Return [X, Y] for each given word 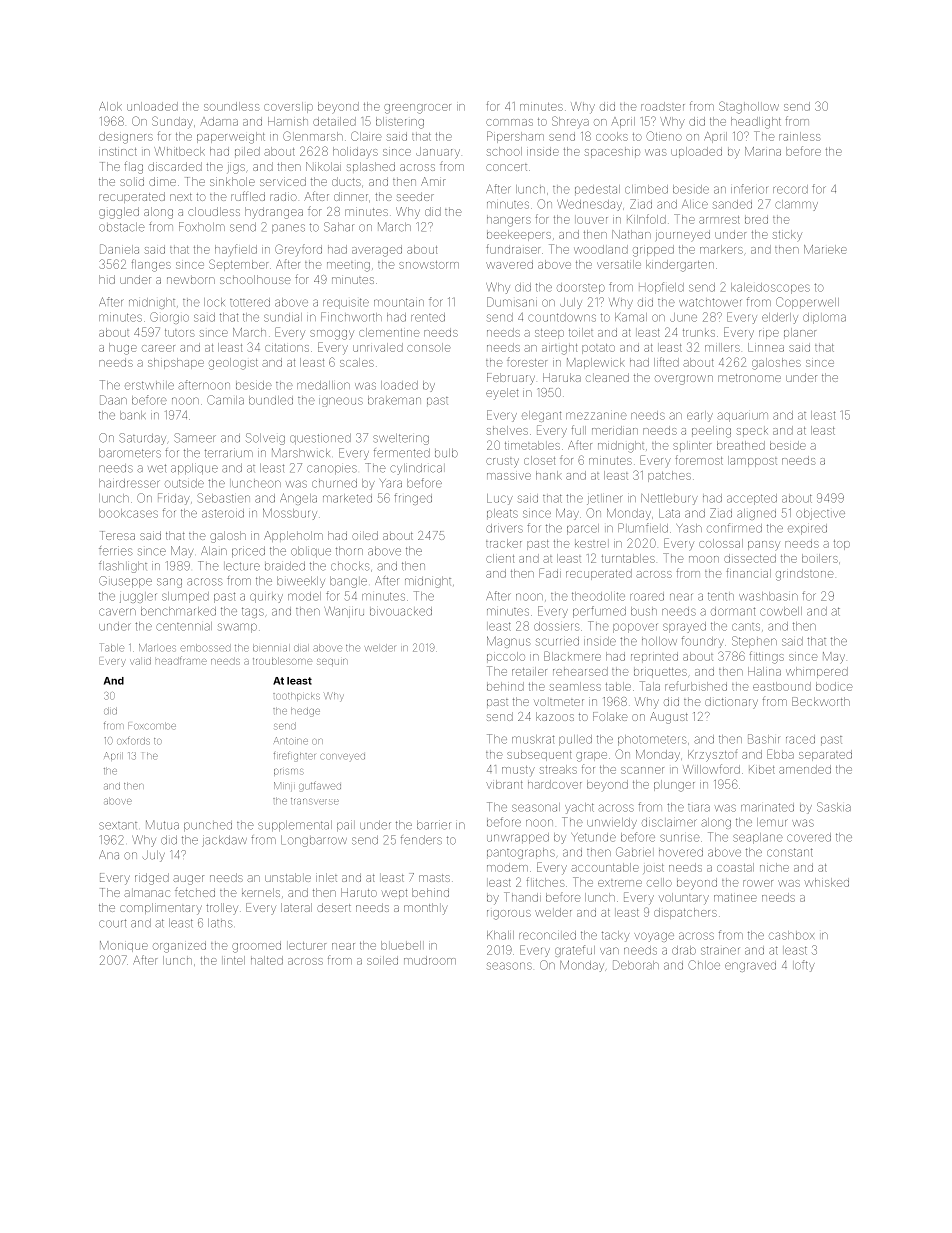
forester [527, 362]
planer [800, 332]
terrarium [229, 453]
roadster [663, 106]
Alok [110, 106]
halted [267, 960]
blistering [400, 123]
